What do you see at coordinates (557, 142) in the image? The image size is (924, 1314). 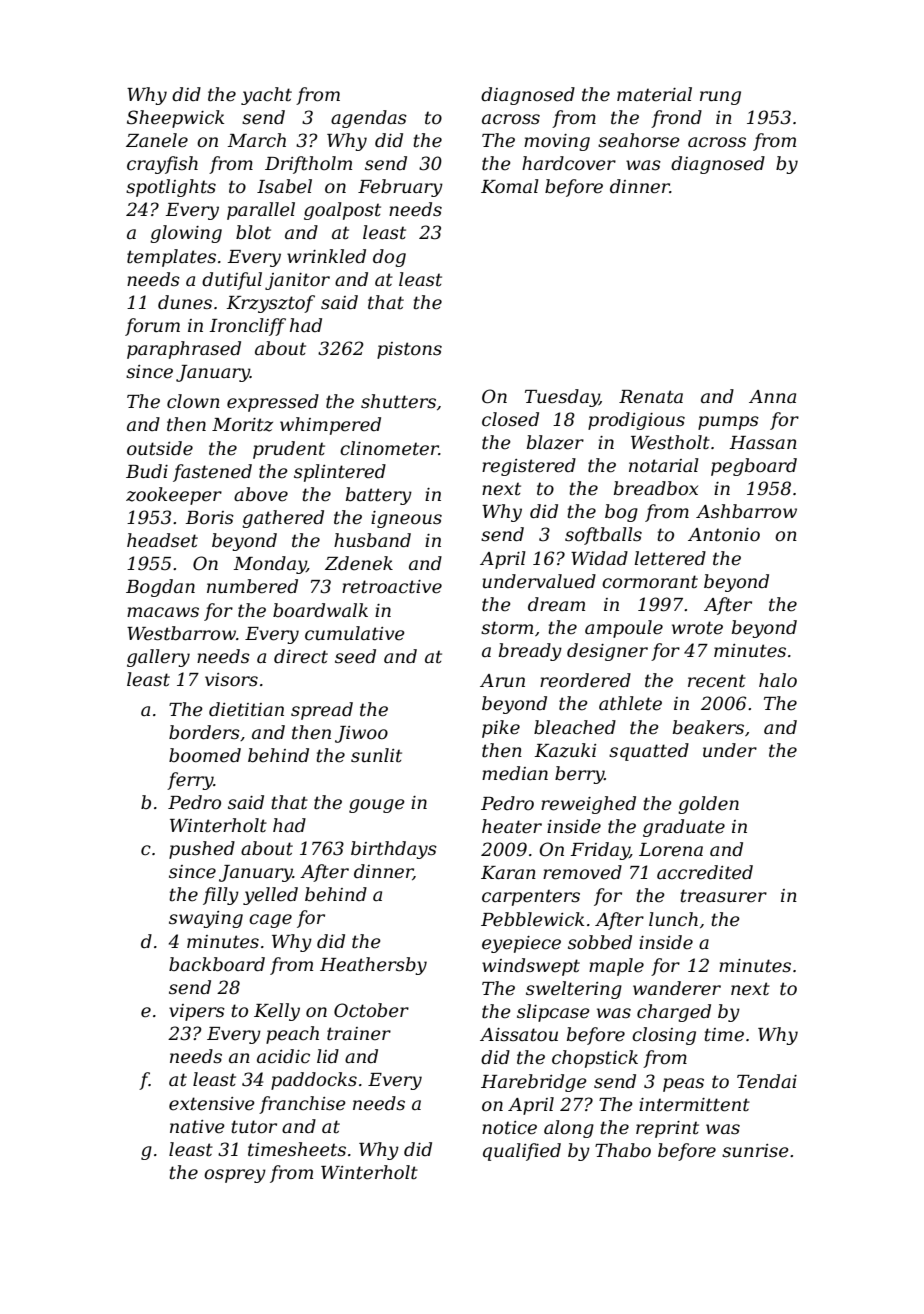 I see `moving` at bounding box center [557, 142].
